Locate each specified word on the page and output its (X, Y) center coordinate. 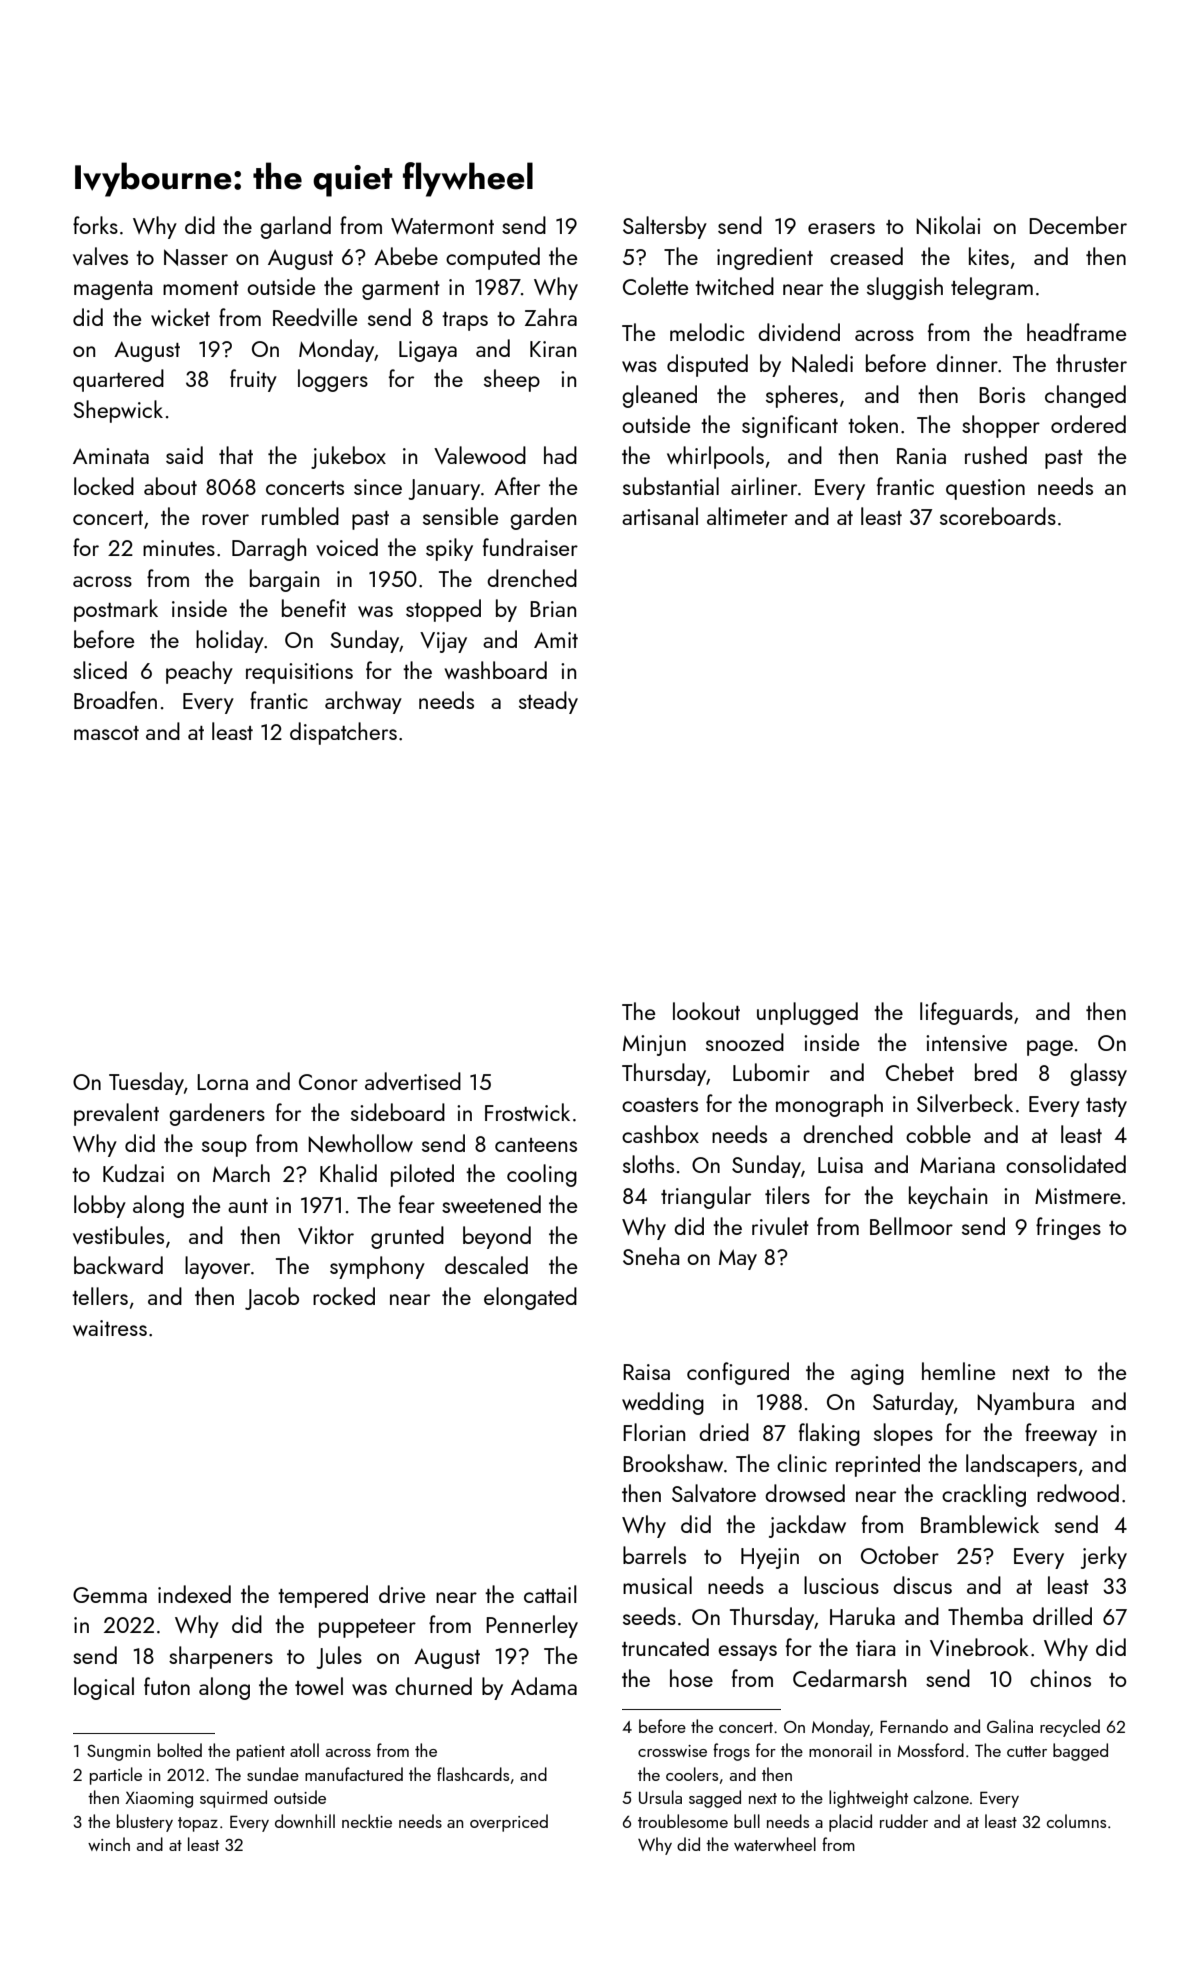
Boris (1002, 395)
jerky (1104, 1557)
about (170, 486)
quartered (118, 380)
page (1050, 1048)
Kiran (553, 349)
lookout (706, 1011)
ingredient (765, 258)
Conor (328, 1082)
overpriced (509, 1823)
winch (109, 1844)
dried (724, 1432)
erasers (841, 228)
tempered (323, 1596)
